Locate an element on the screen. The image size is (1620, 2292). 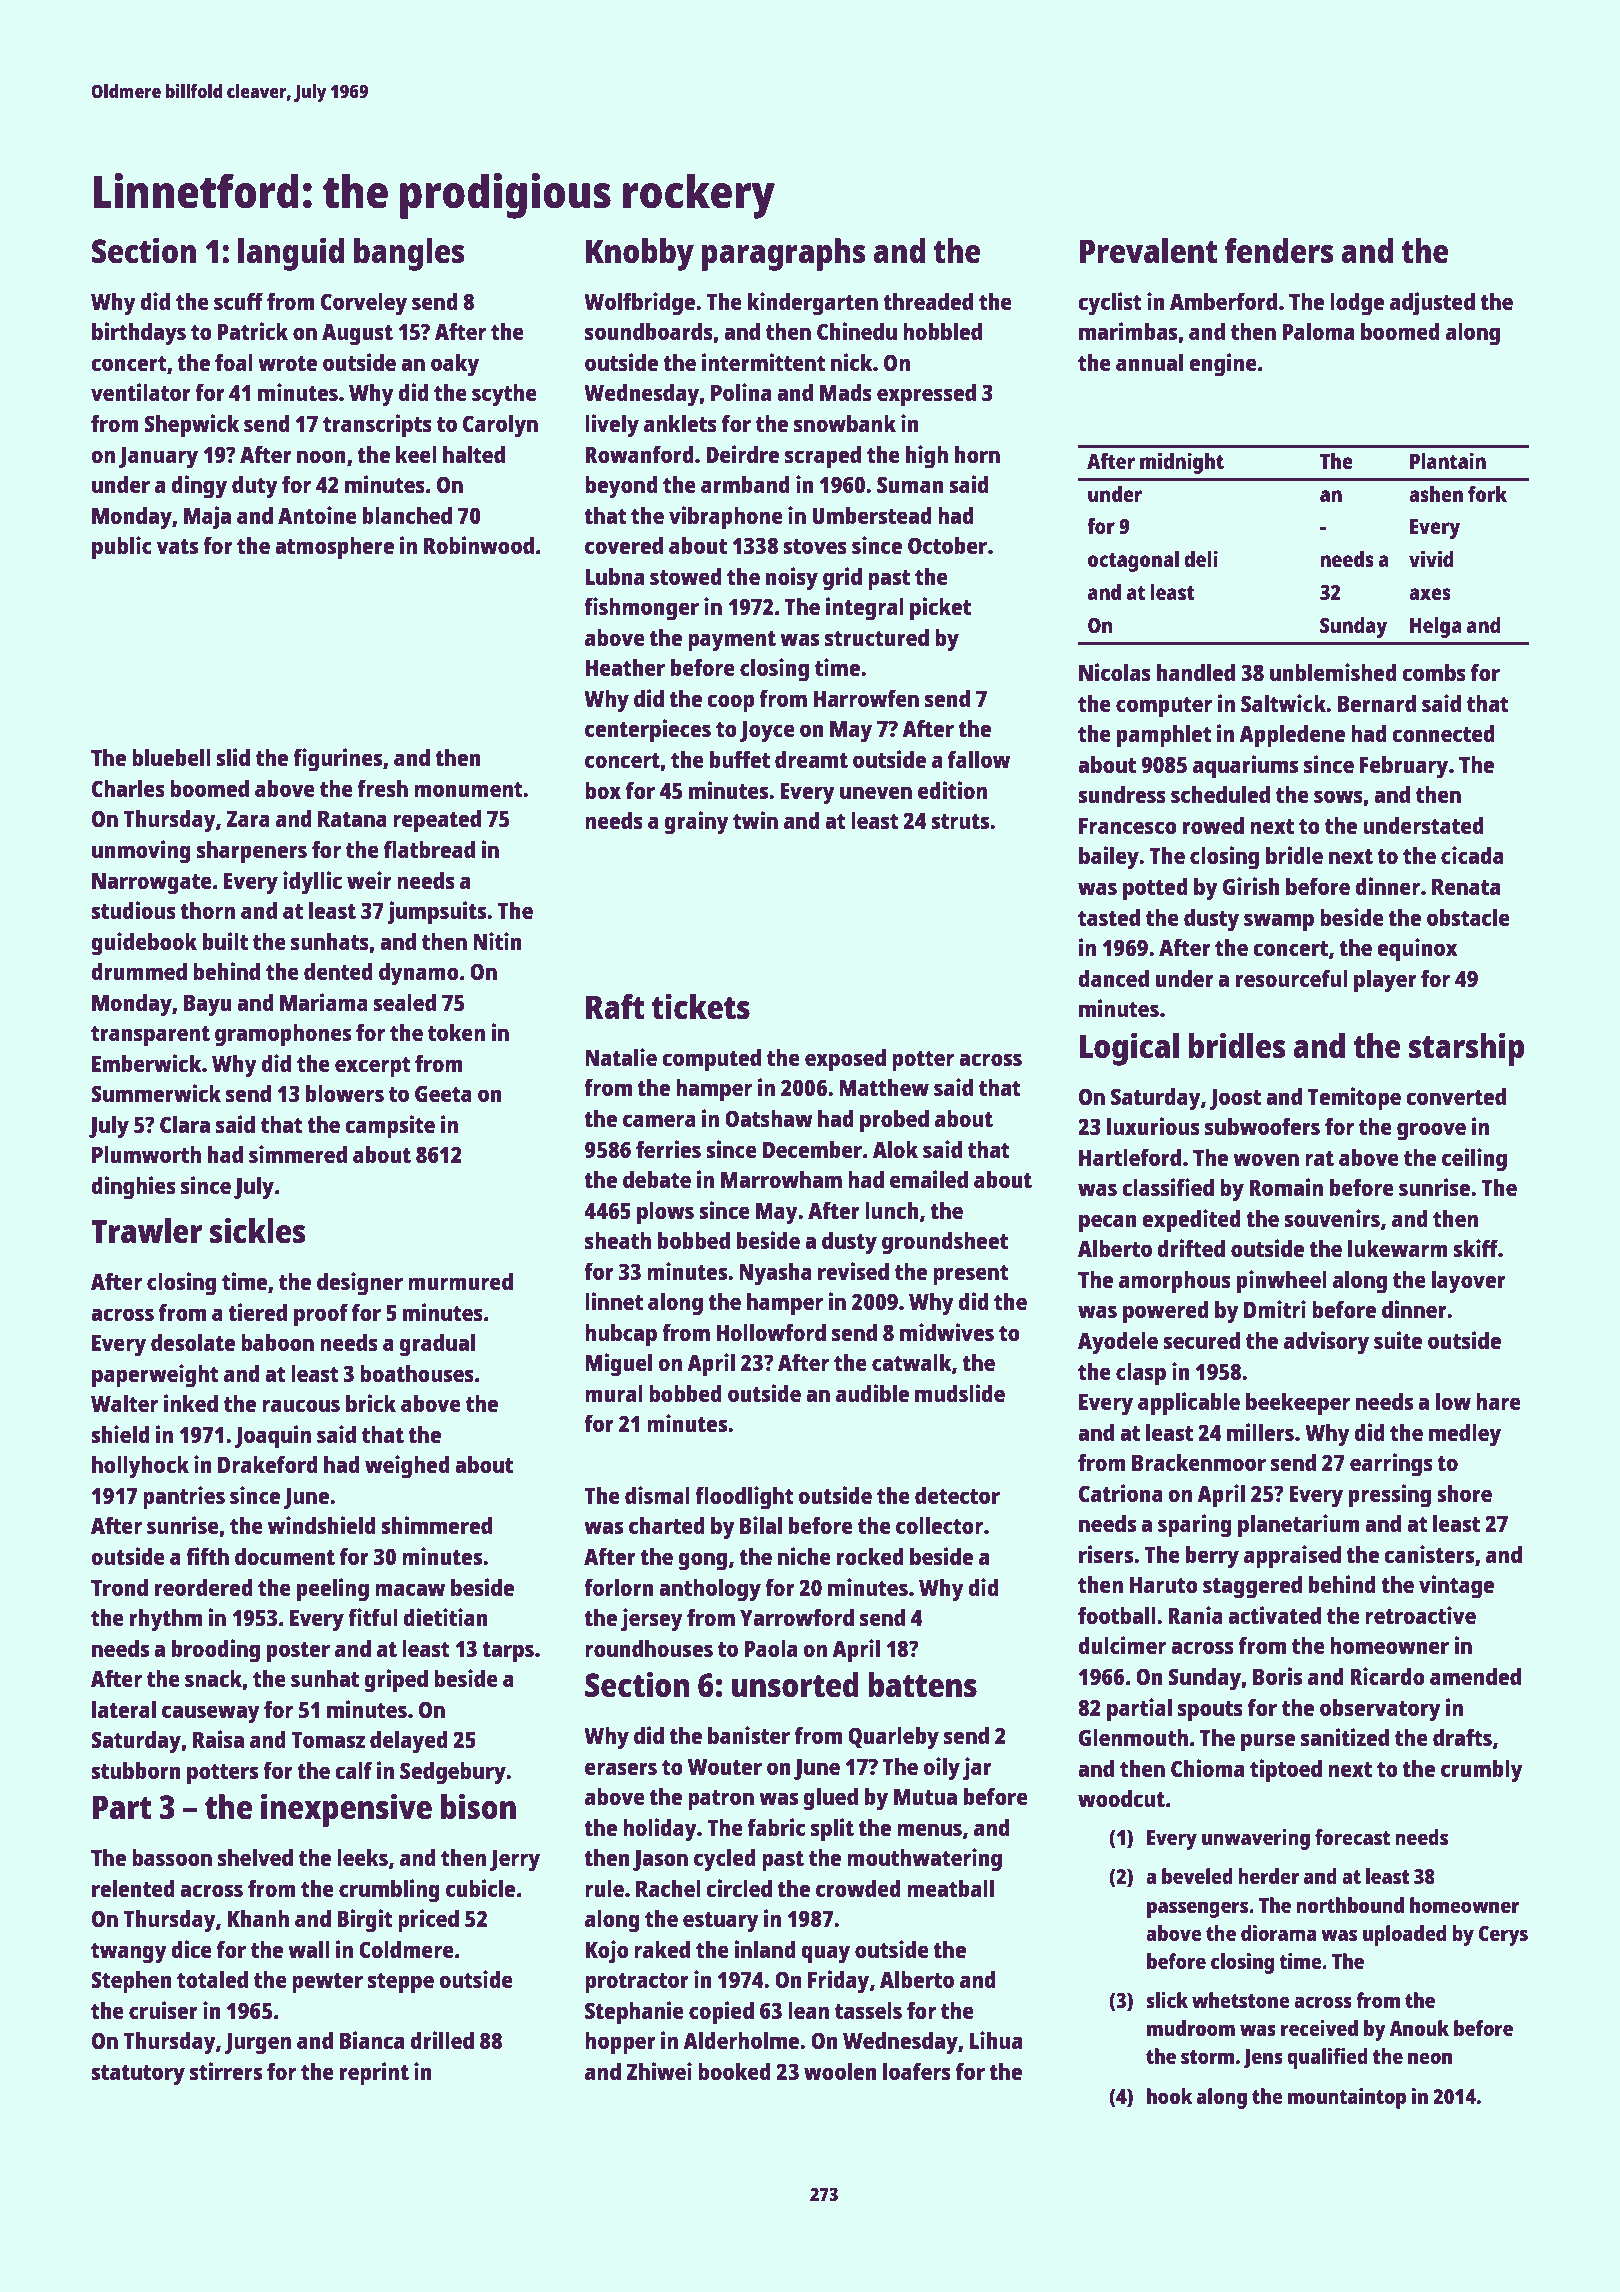
coop is located at coordinates (730, 703).
